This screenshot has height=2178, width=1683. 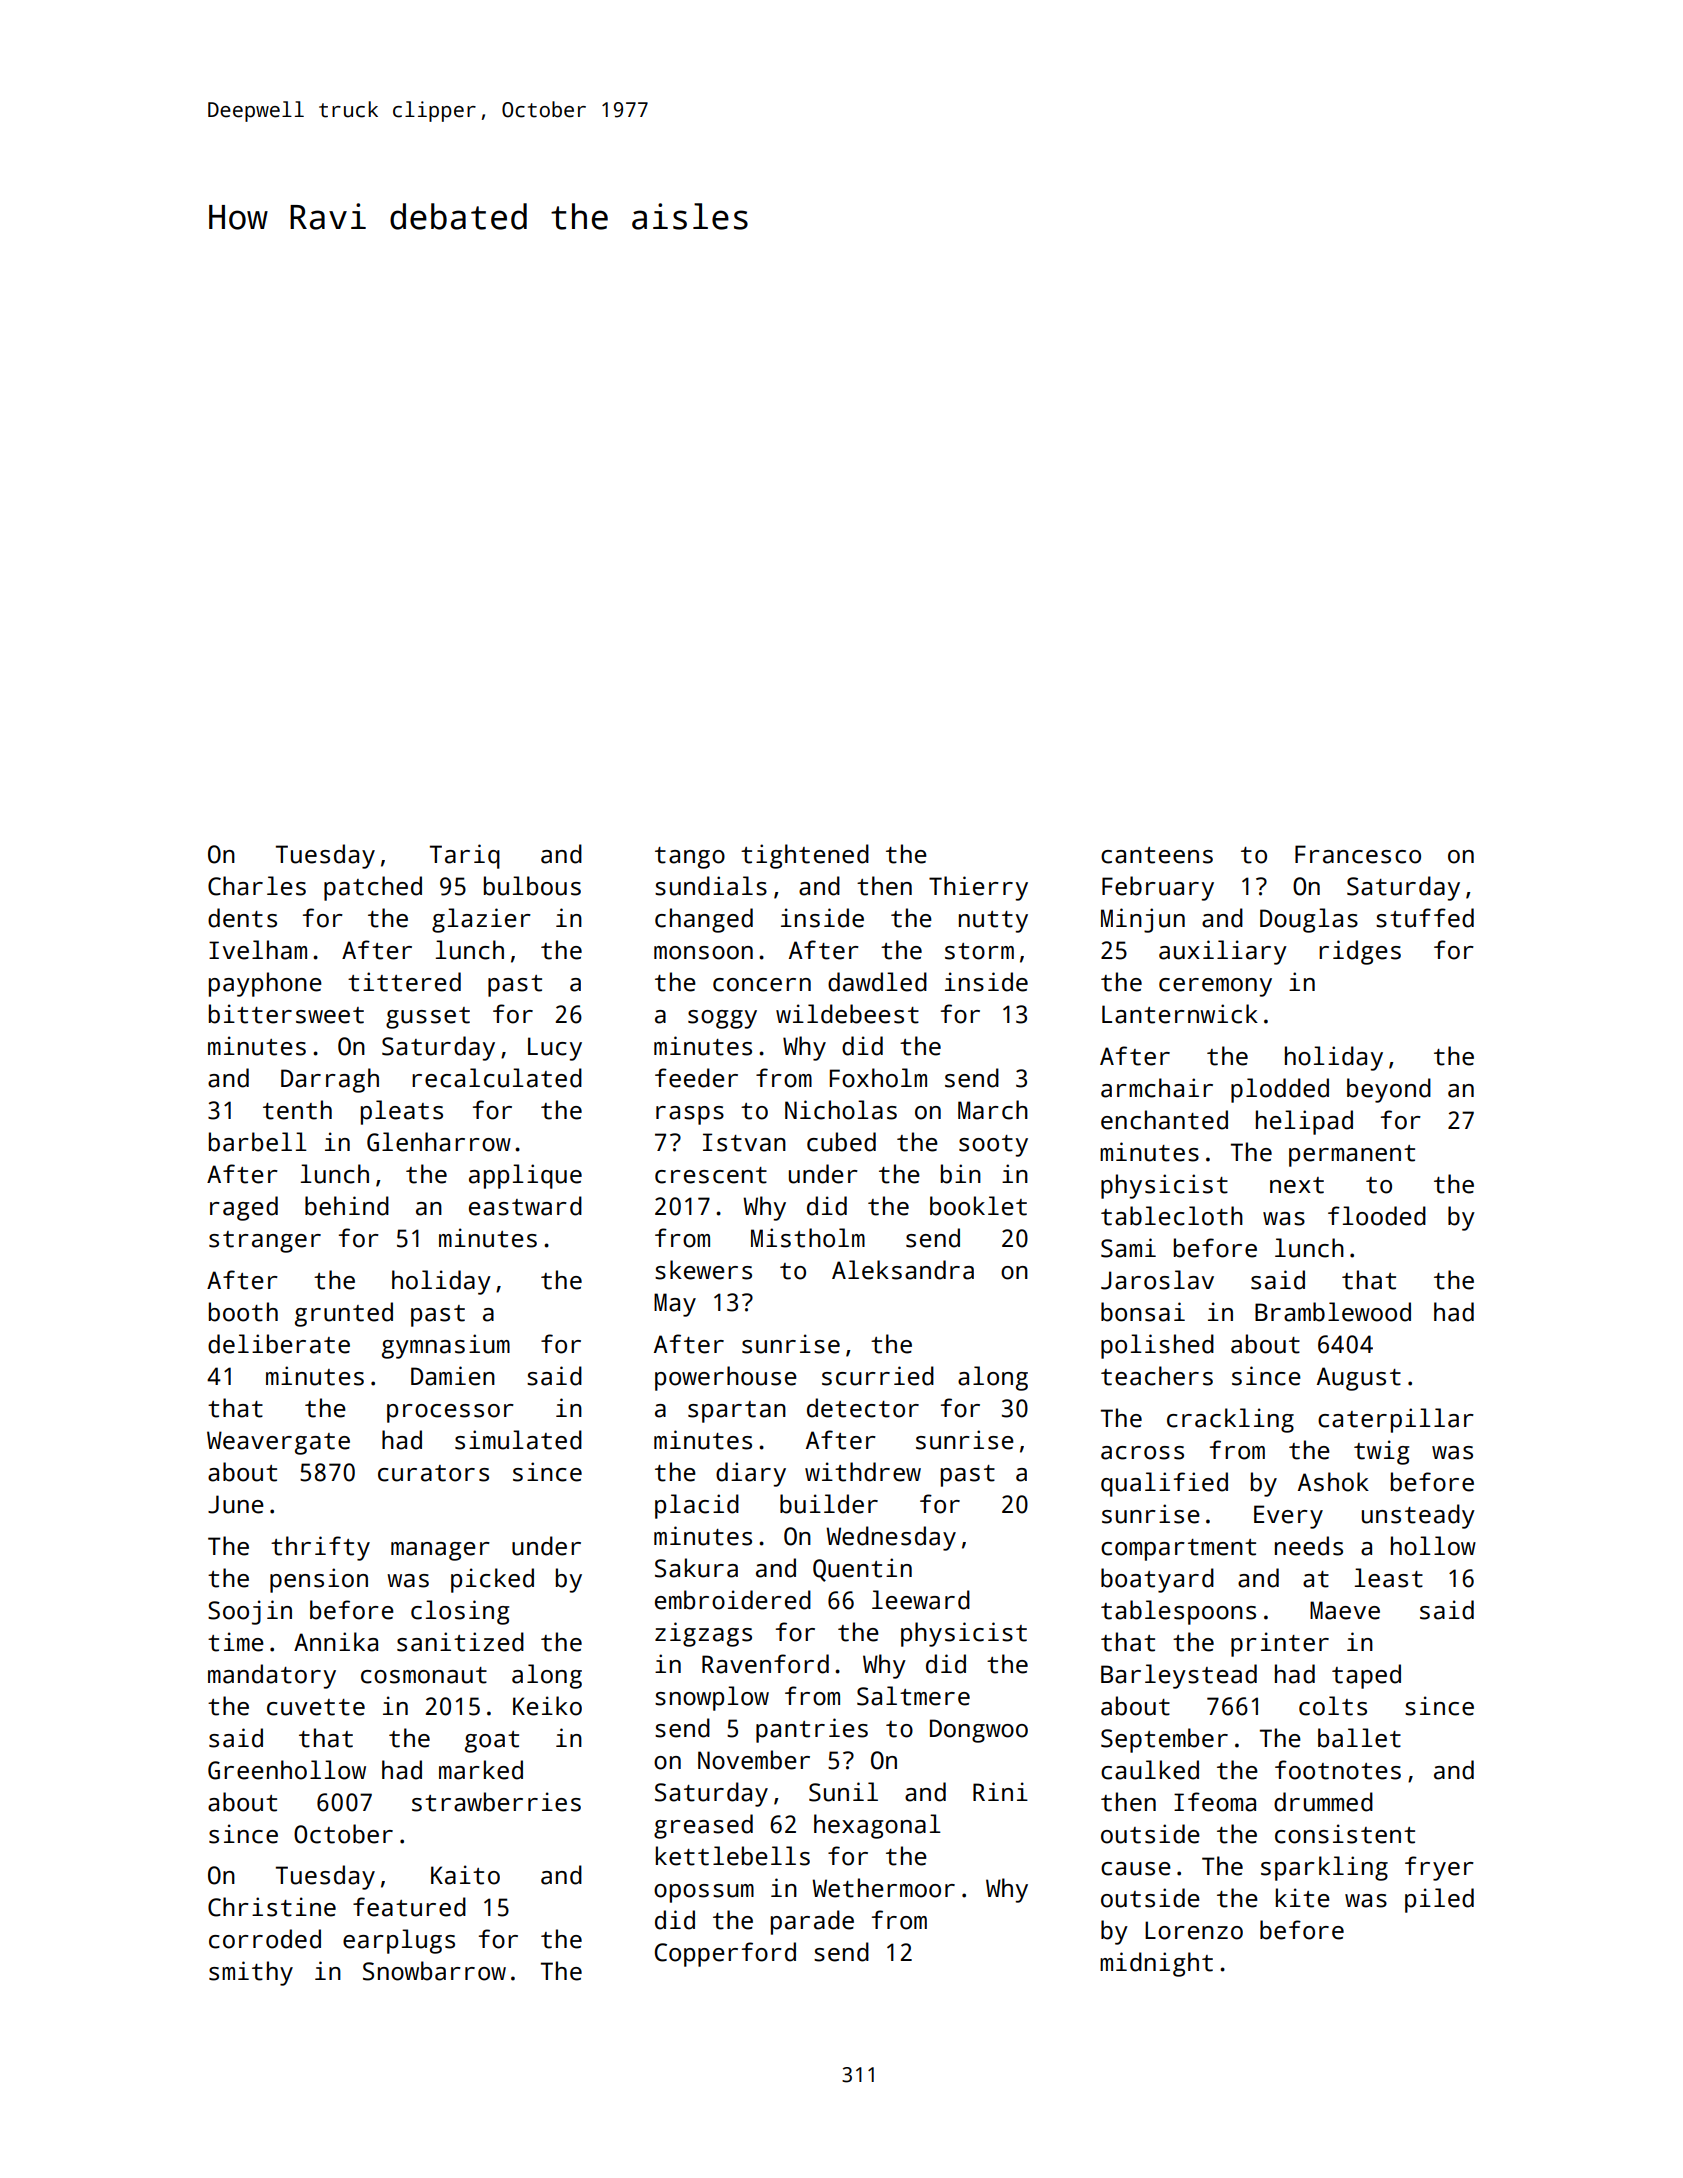 I want to click on builder, so click(x=829, y=1504).
